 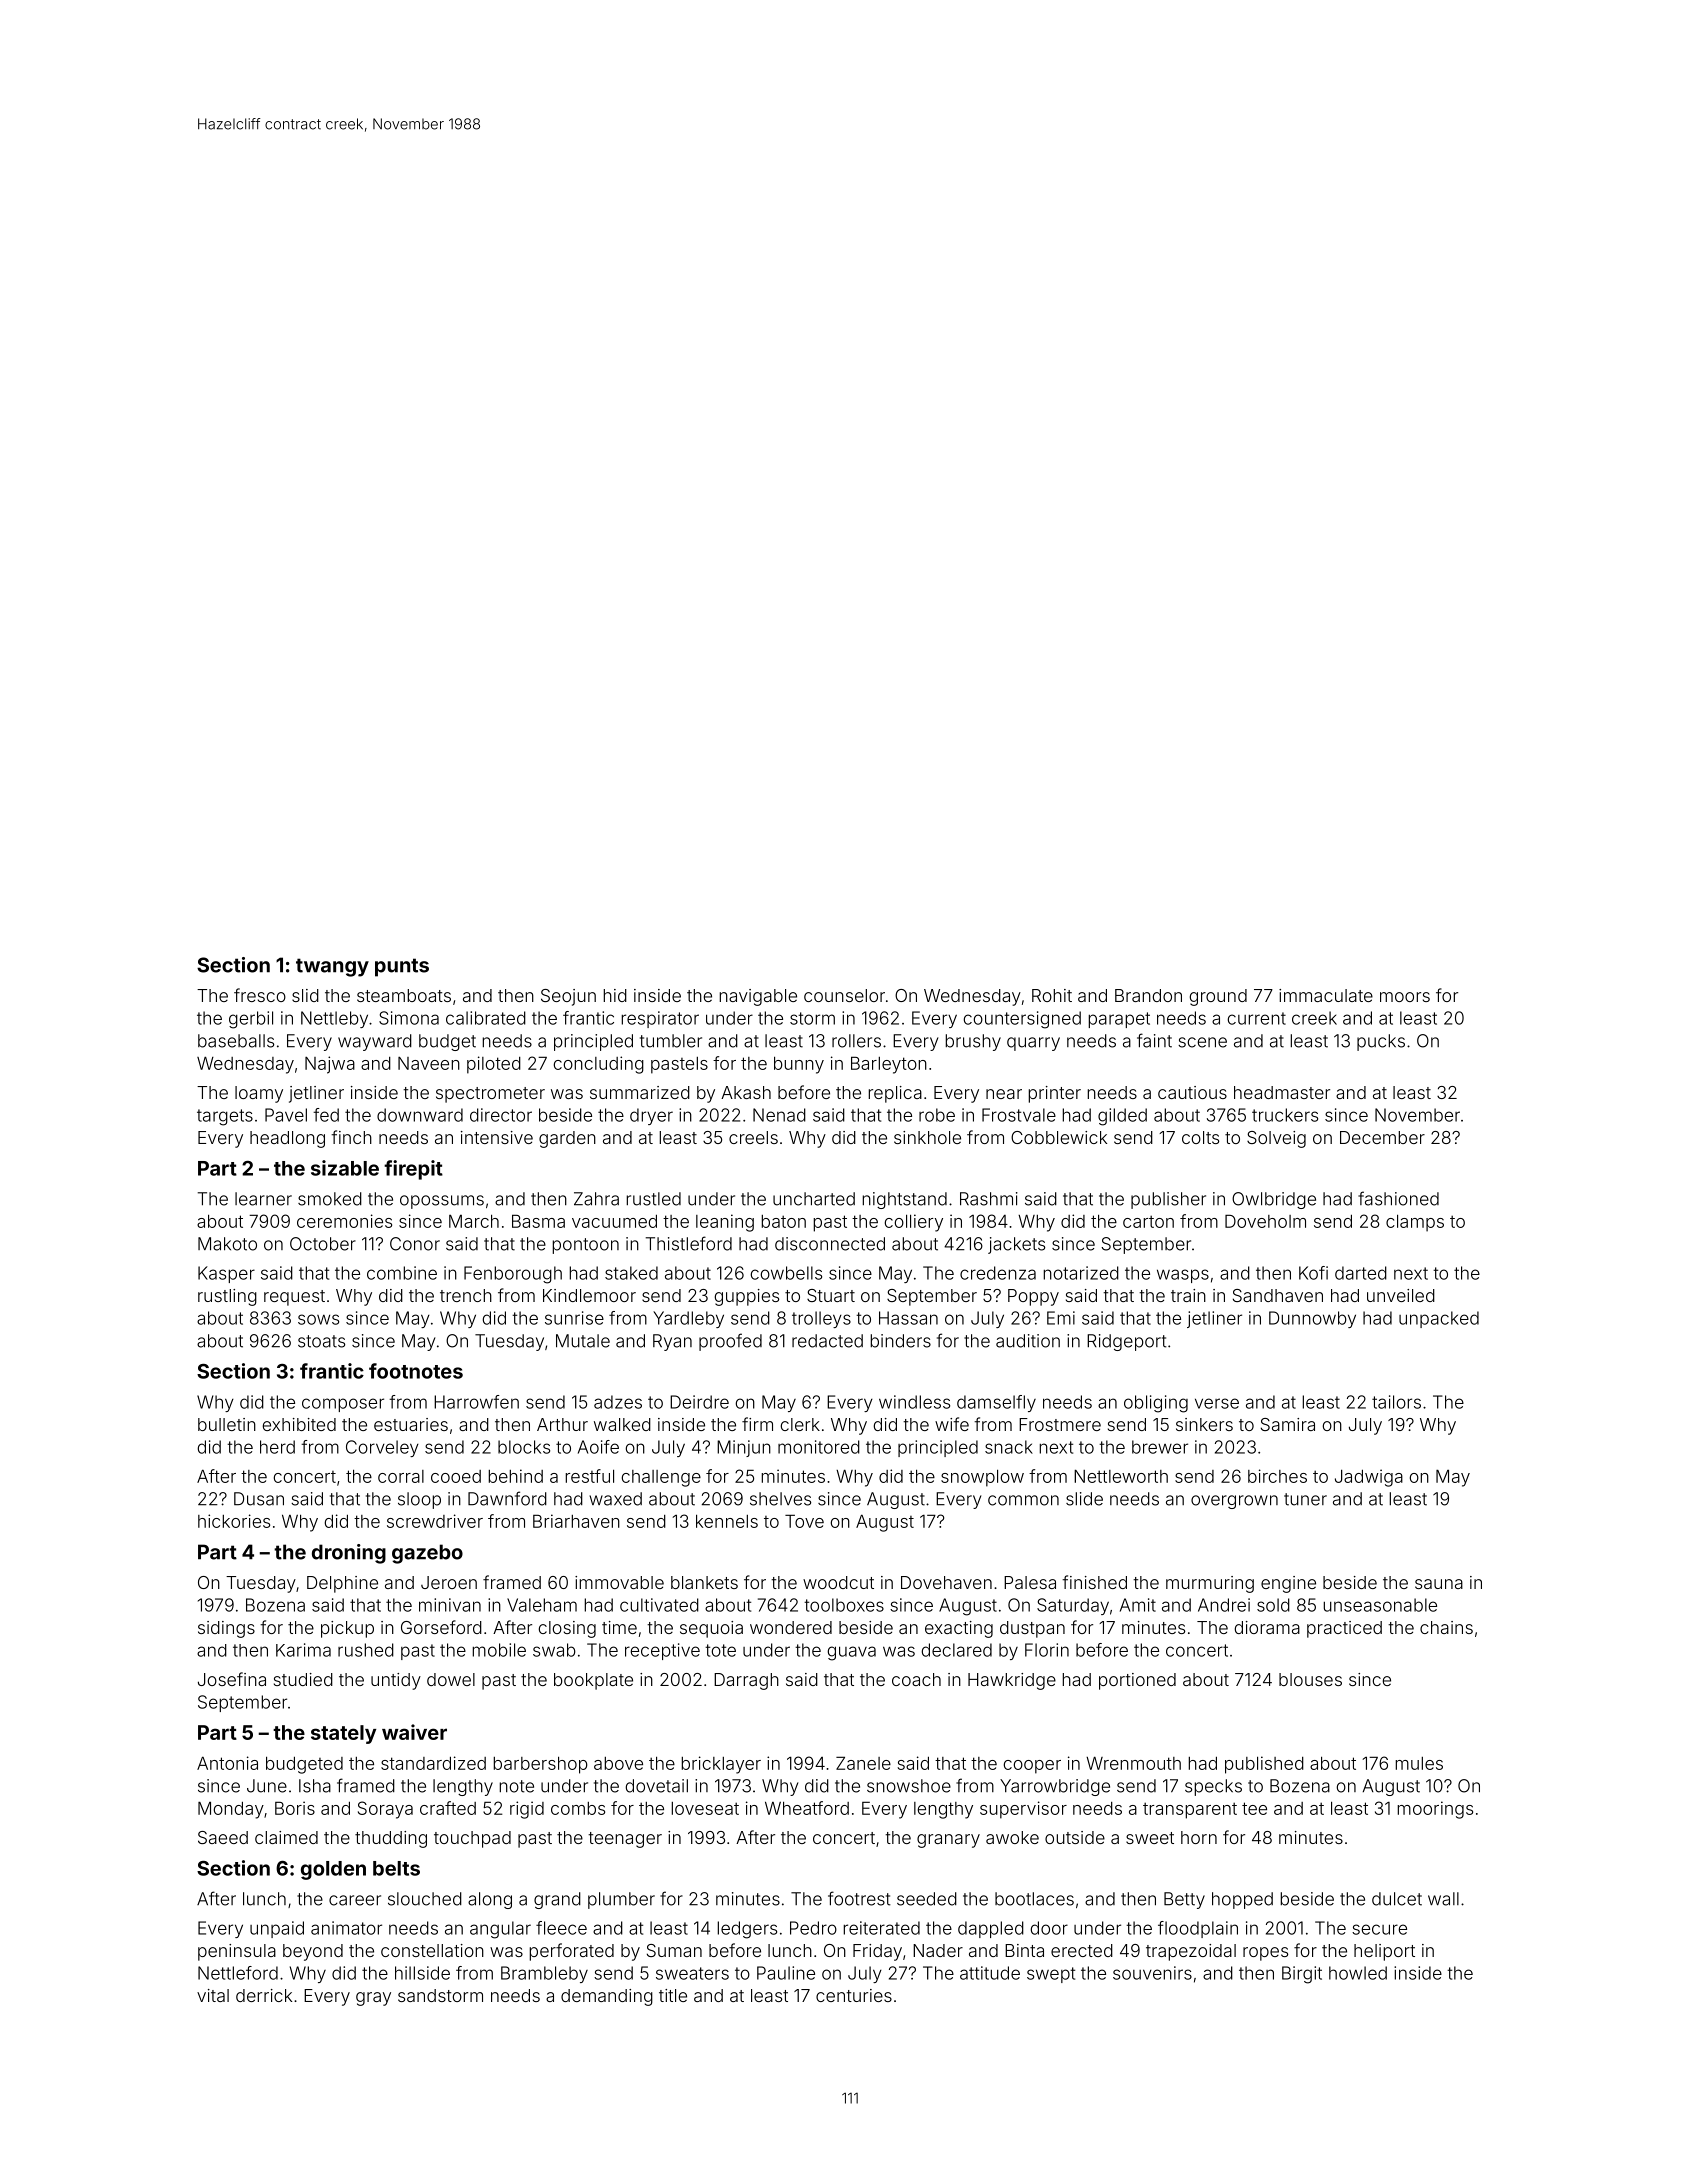 I want to click on centuries, so click(x=854, y=1995).
